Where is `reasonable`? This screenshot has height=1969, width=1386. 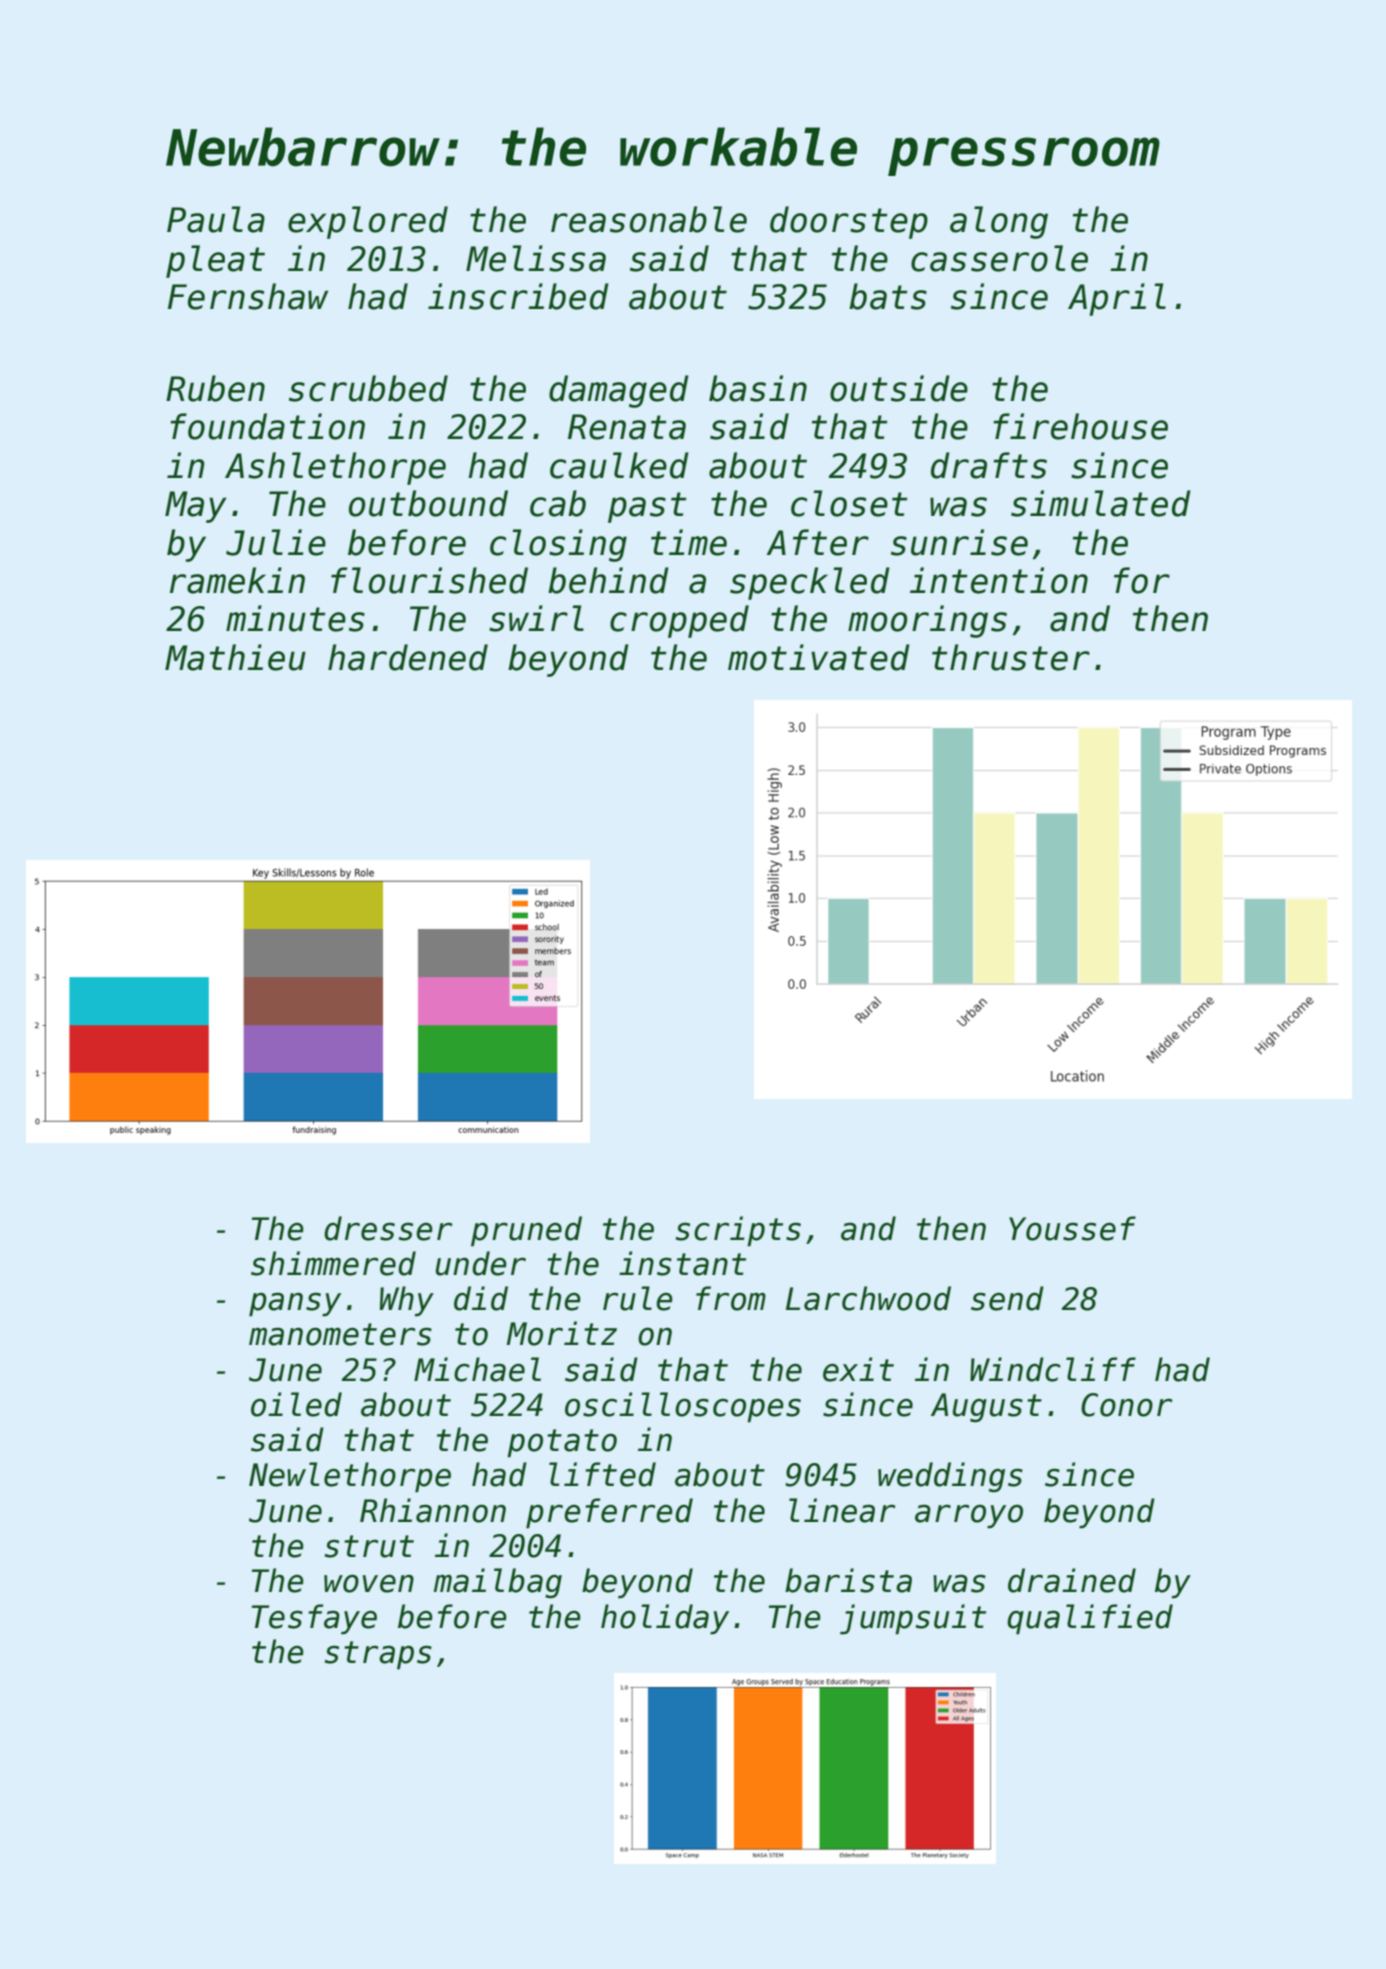 reasonable is located at coordinates (649, 219).
